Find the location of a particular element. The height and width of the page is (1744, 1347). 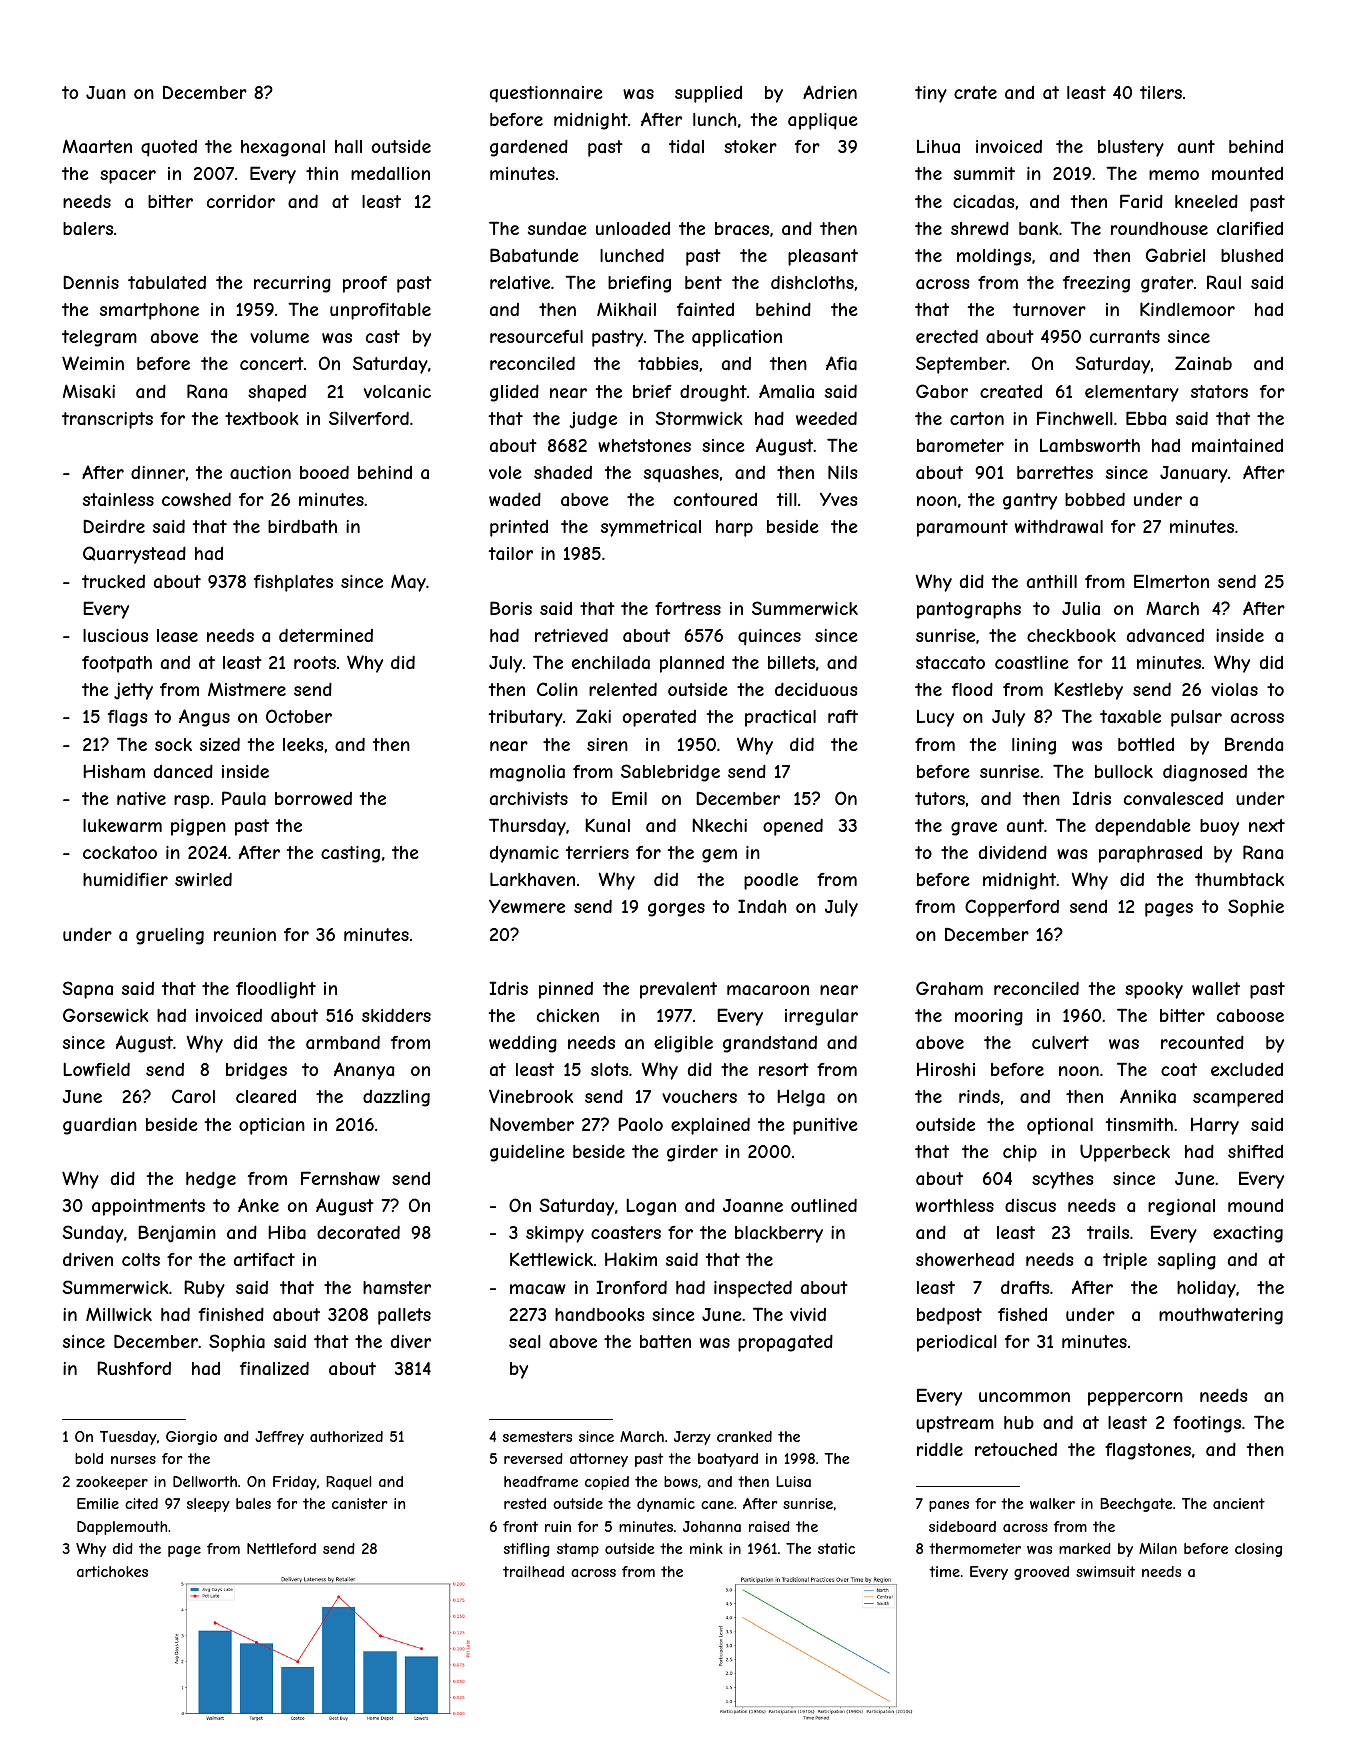

artichokes is located at coordinates (112, 1571).
